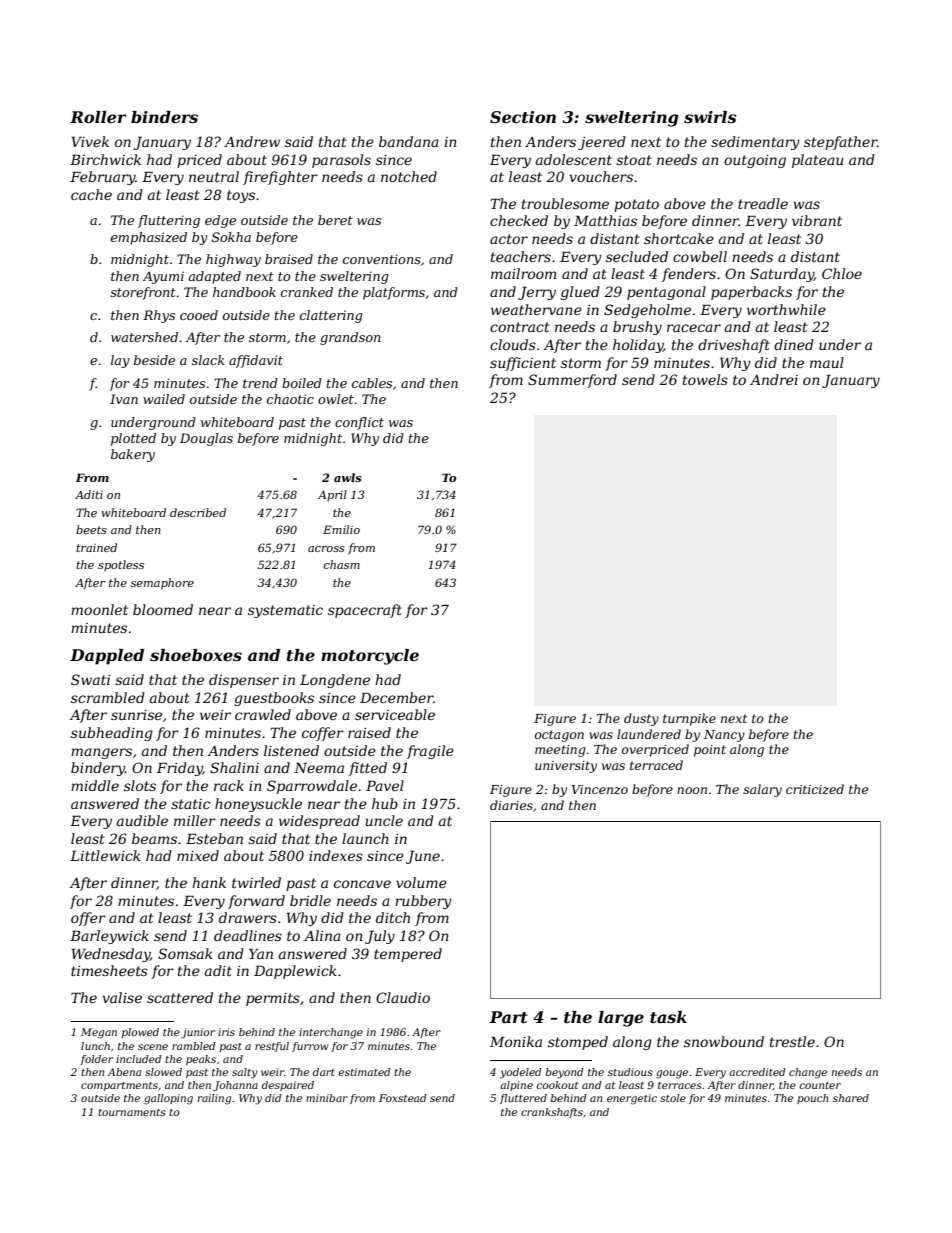 The image size is (952, 1233). I want to click on accredited, so click(757, 1072).
